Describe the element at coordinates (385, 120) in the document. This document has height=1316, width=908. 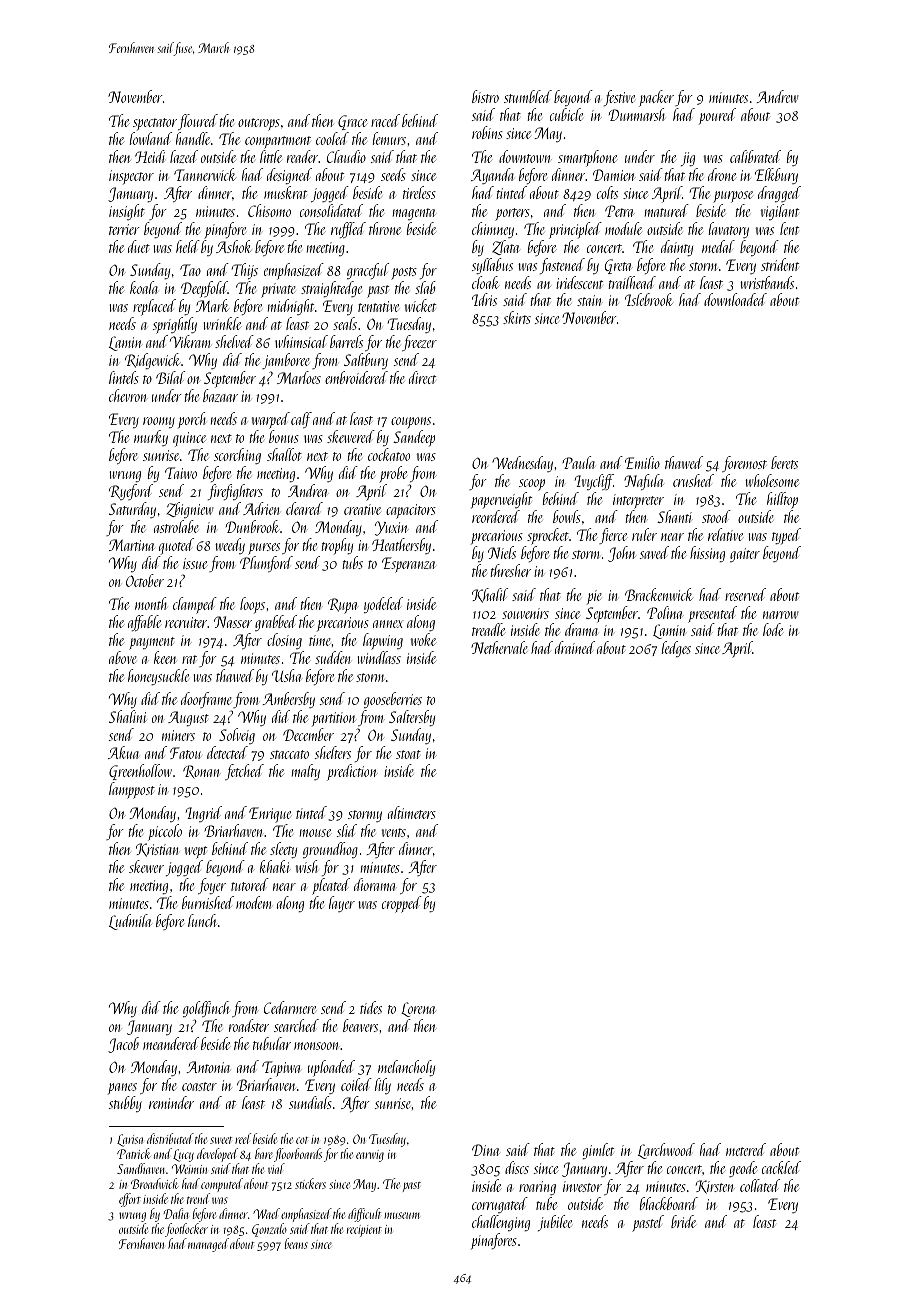
I see `raced` at that location.
